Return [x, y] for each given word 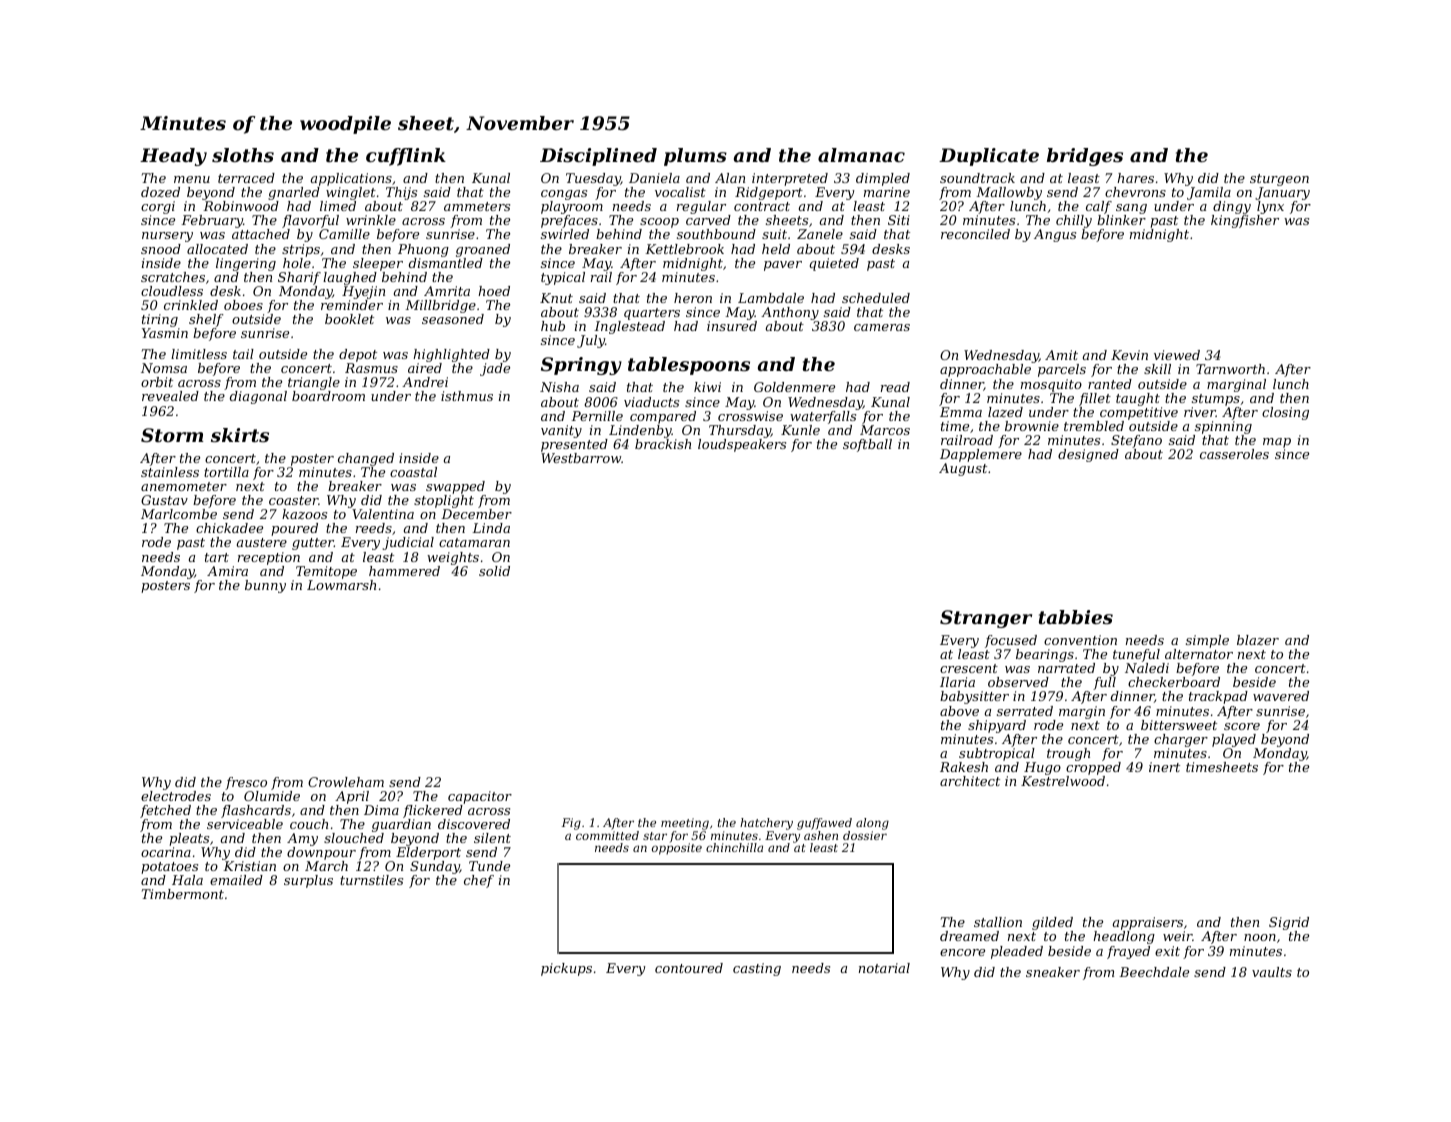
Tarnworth [1230, 369]
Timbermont [183, 894]
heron [693, 298]
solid [494, 571]
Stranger [986, 619]
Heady [173, 157]
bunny [265, 586]
